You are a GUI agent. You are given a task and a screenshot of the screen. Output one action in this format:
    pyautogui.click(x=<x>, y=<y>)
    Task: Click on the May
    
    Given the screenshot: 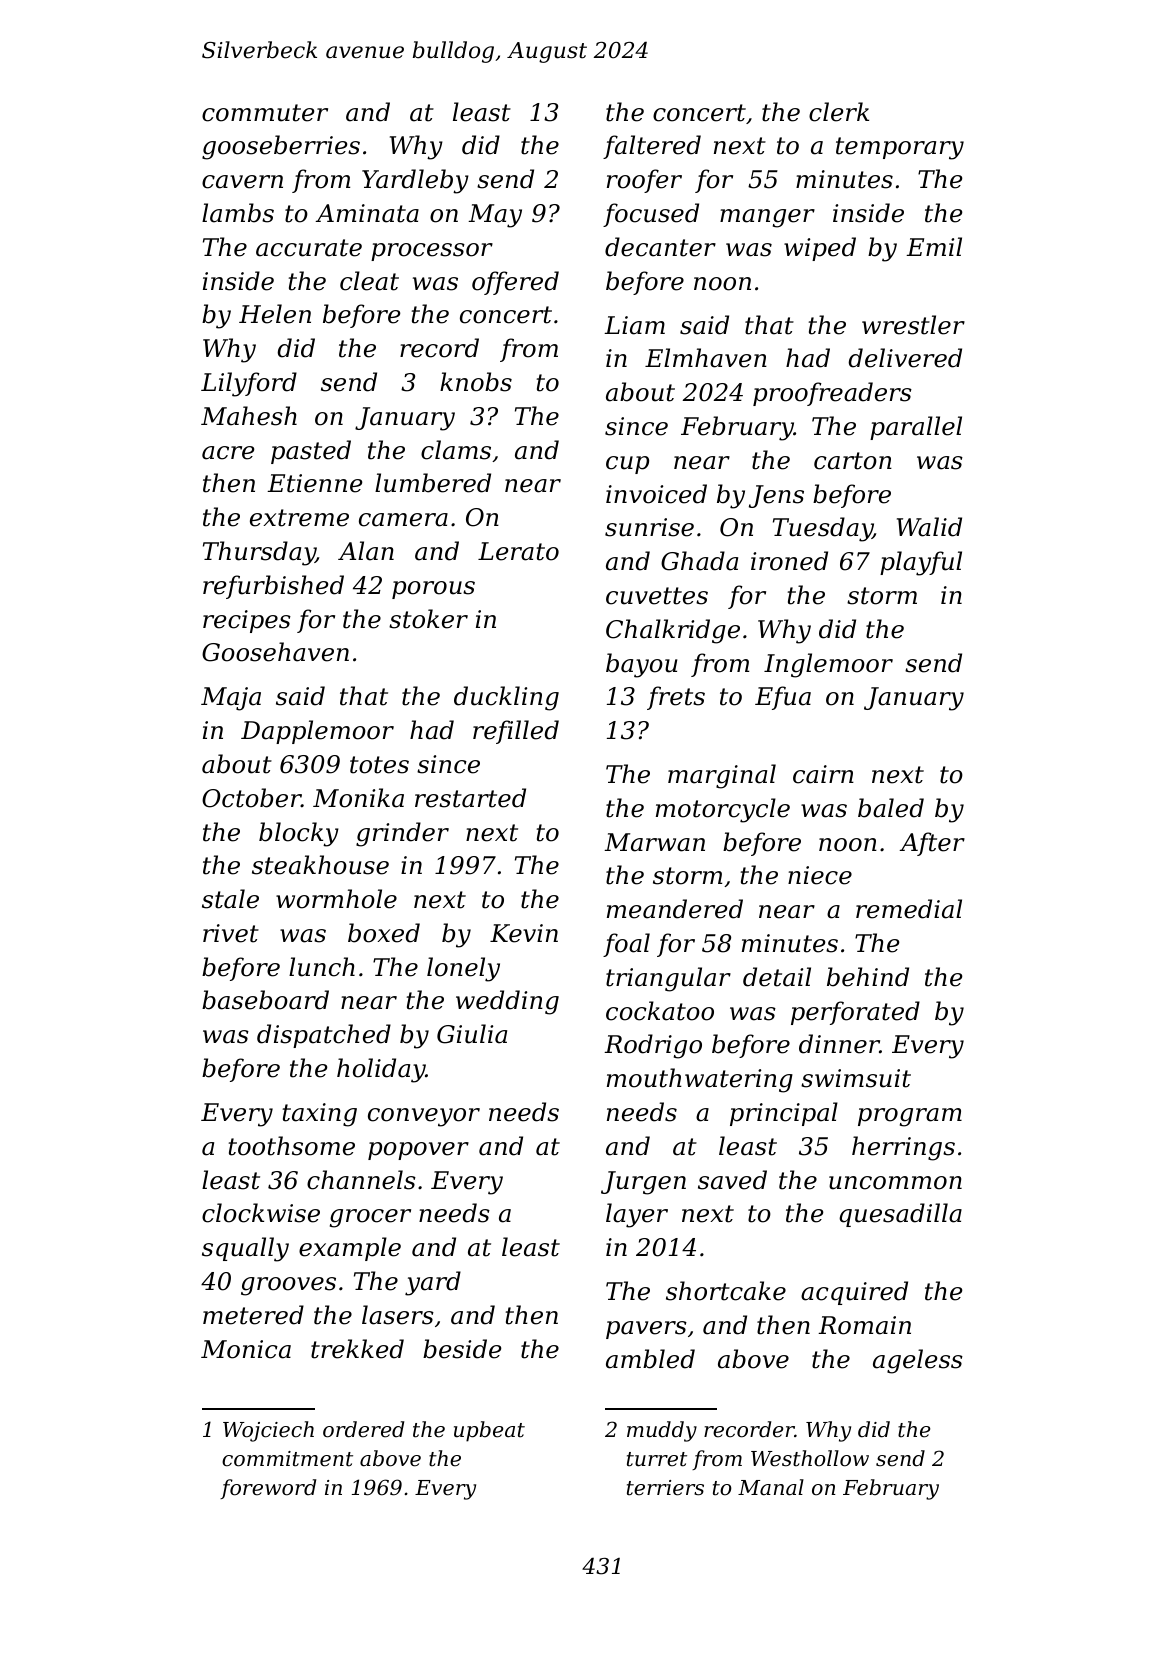 What is the action you would take?
    pyautogui.click(x=495, y=216)
